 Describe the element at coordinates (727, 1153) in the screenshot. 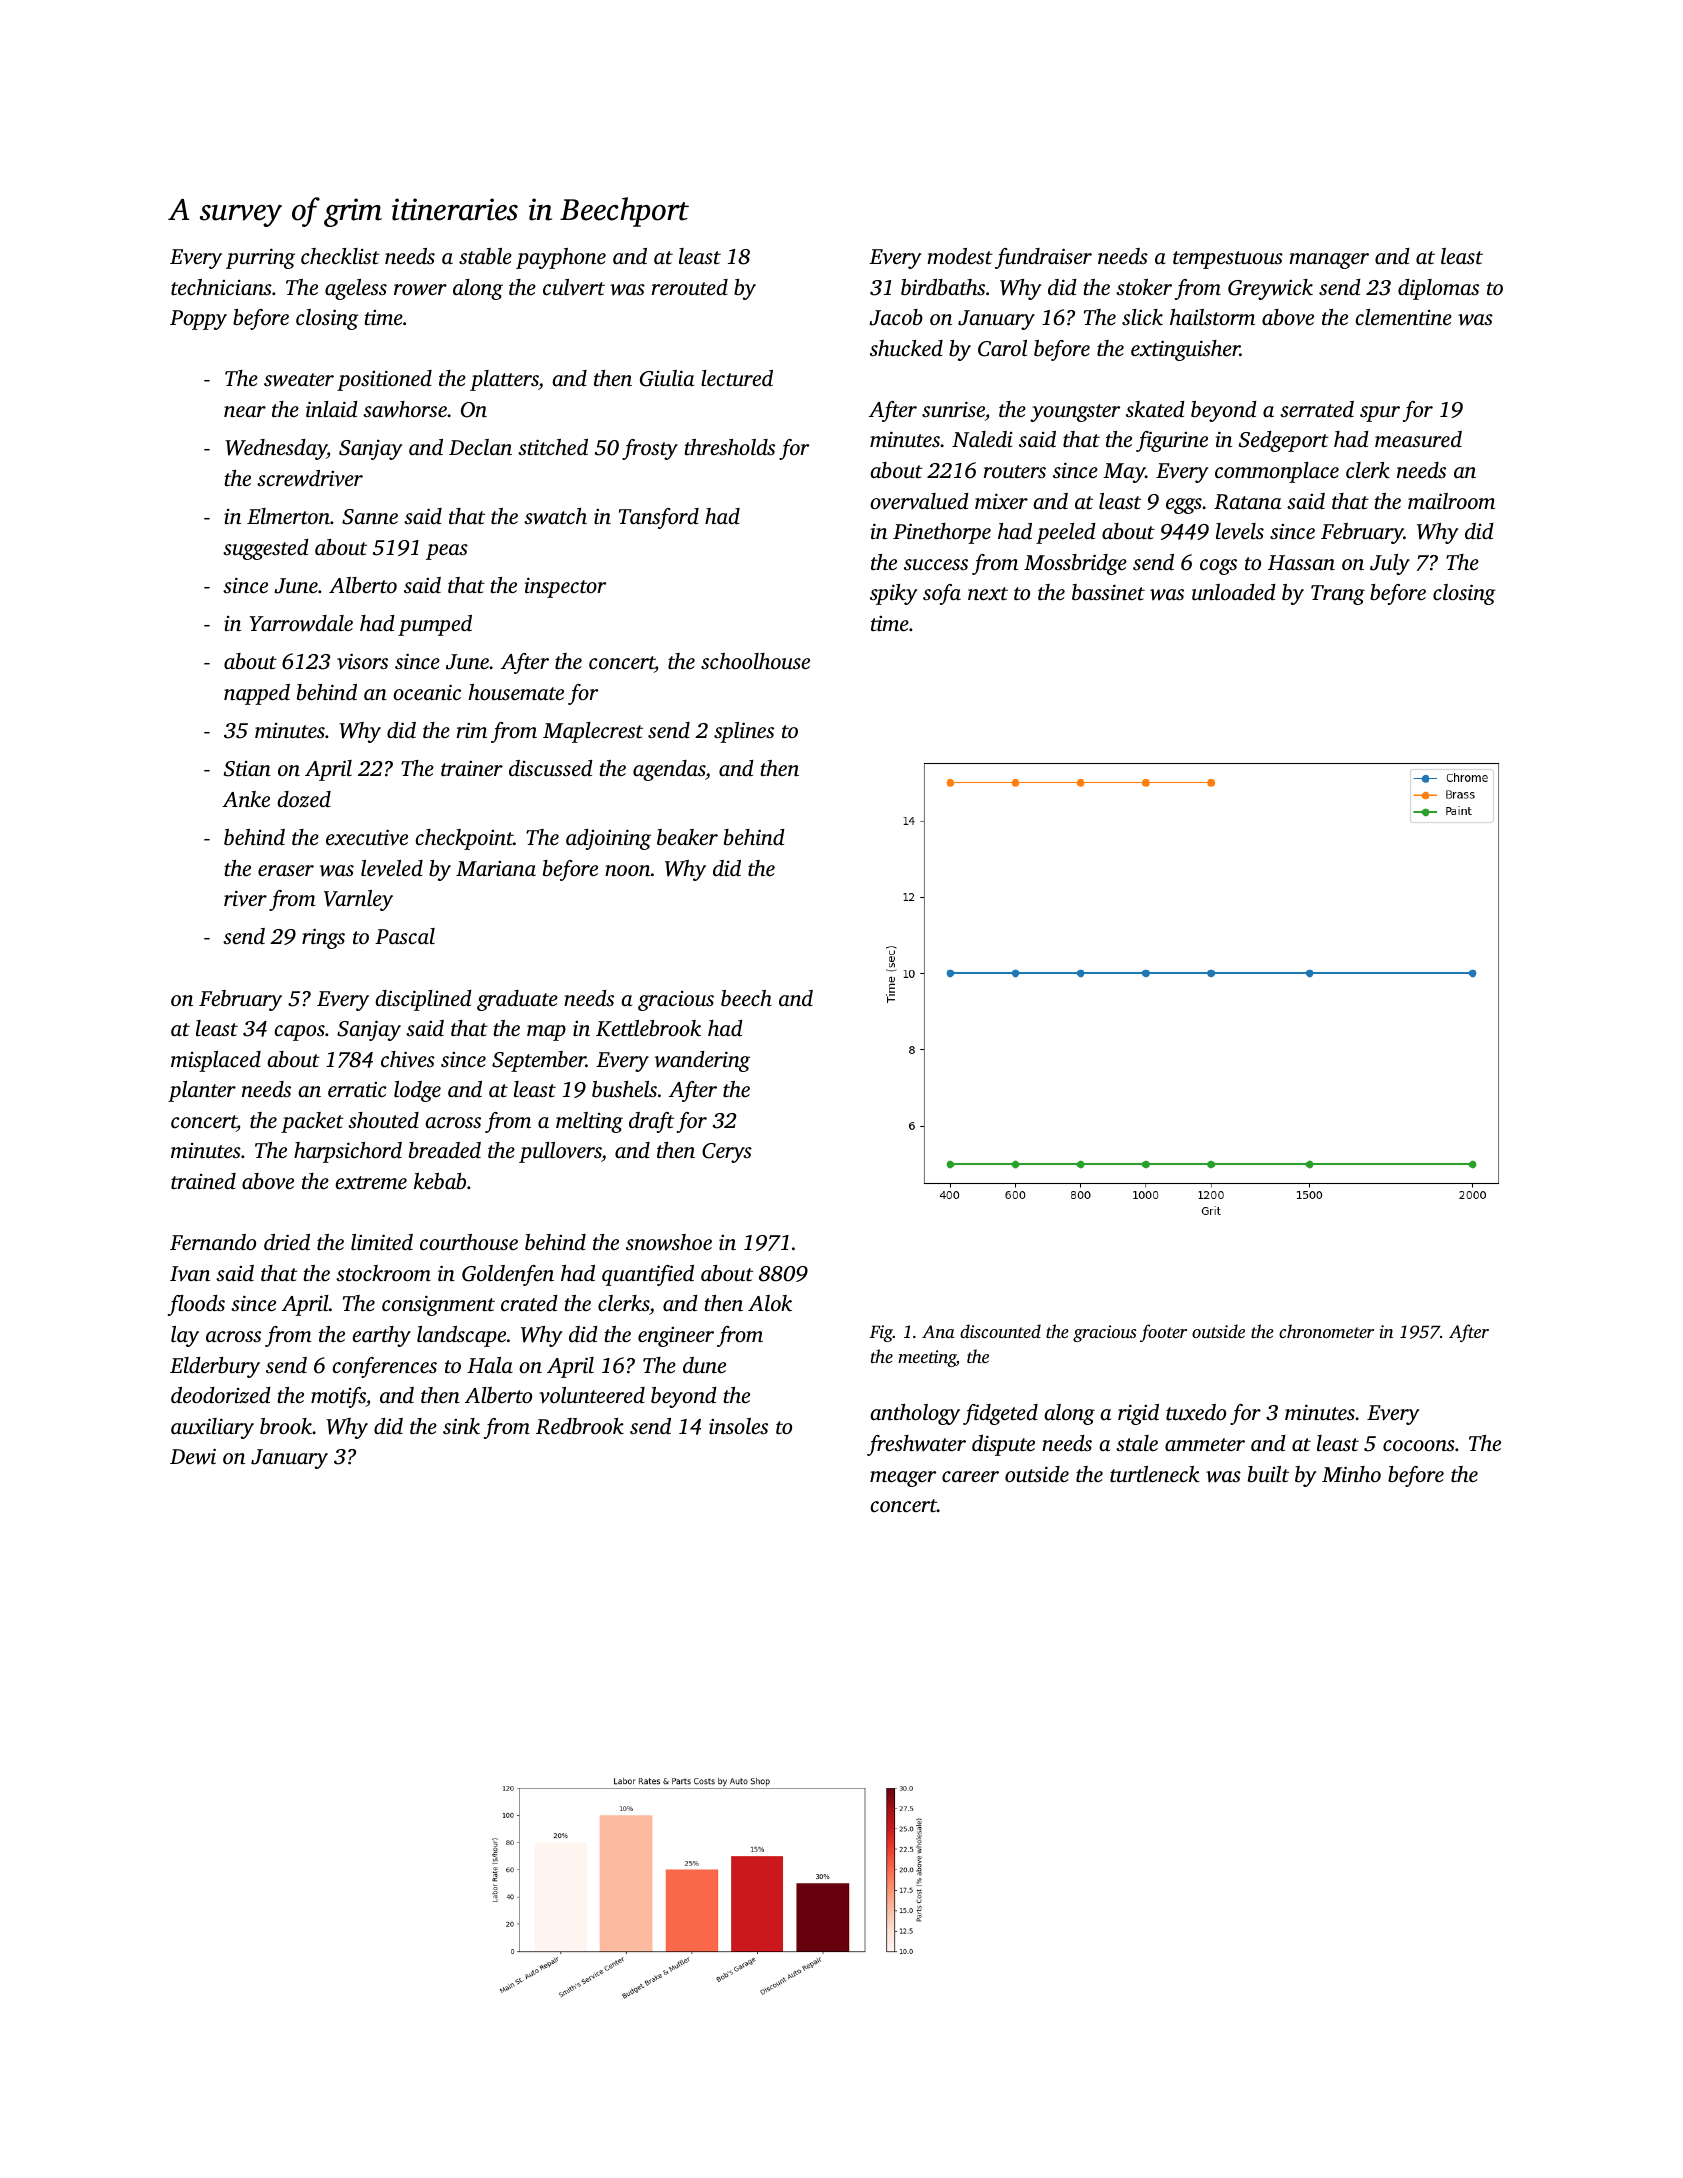

I see `Cerys` at that location.
